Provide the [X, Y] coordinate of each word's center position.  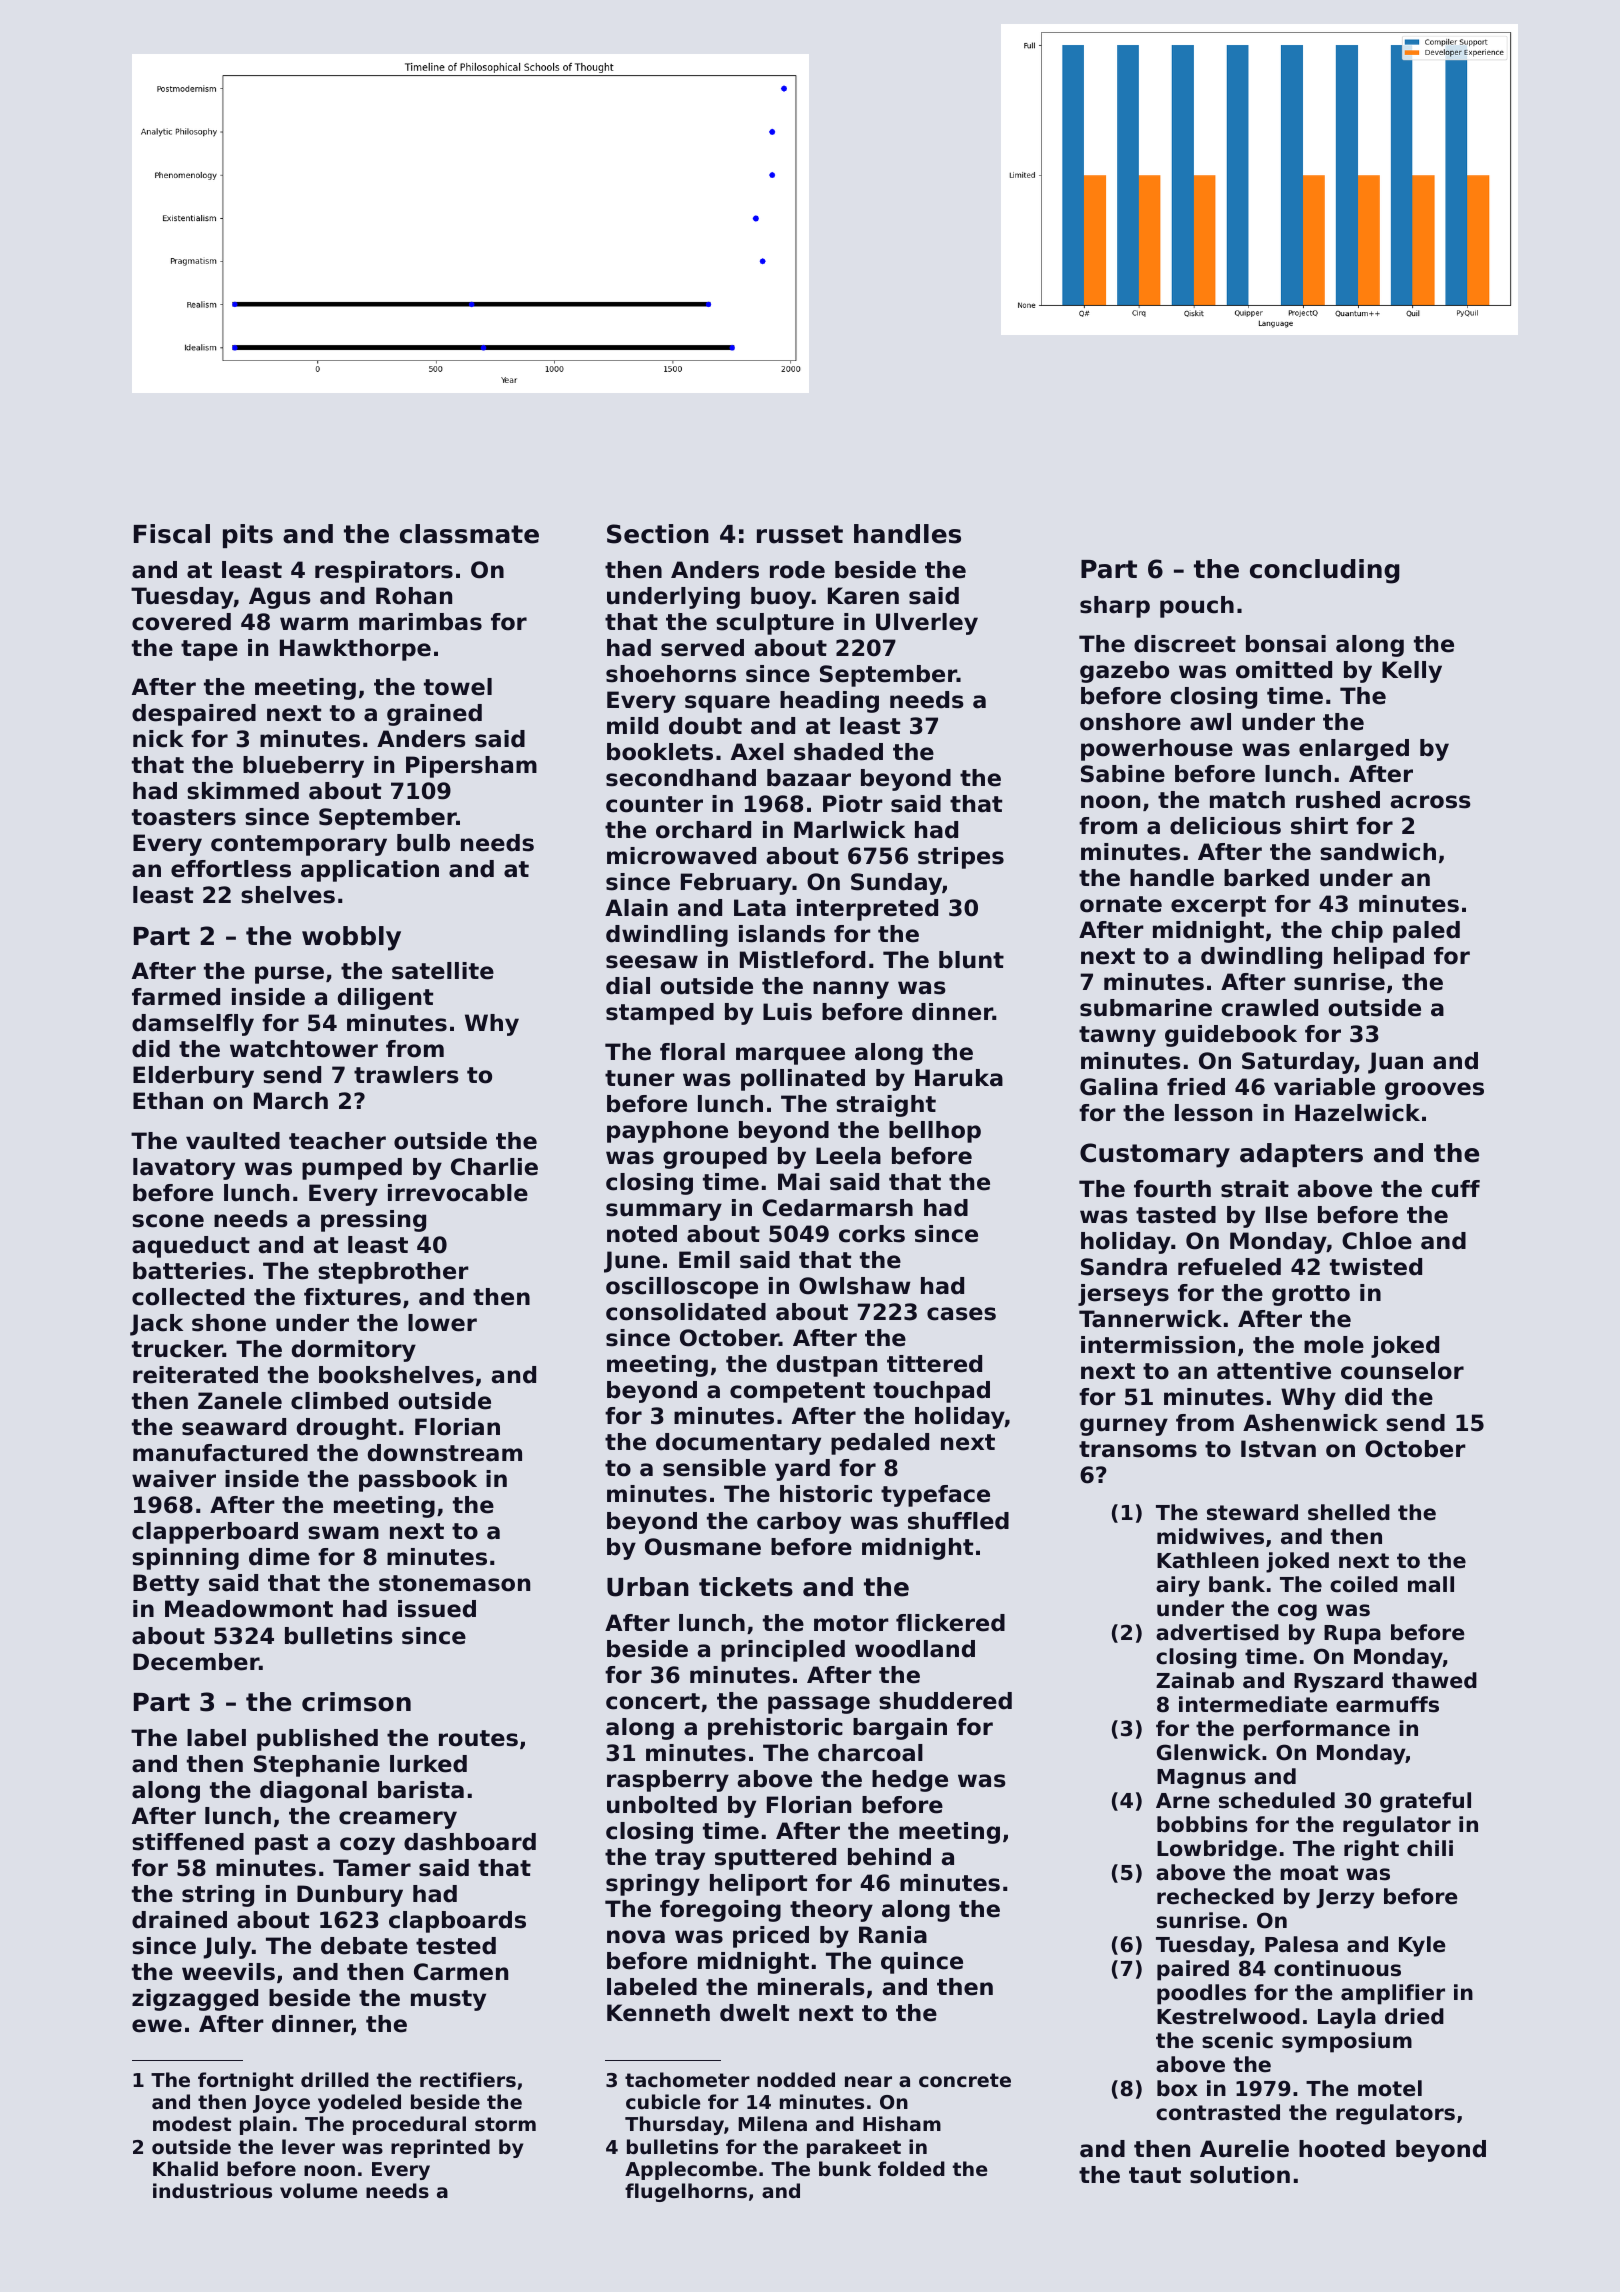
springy [653, 1885]
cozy [367, 1846]
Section [658, 534]
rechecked [1215, 1896]
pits [248, 536]
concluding [1325, 571]
